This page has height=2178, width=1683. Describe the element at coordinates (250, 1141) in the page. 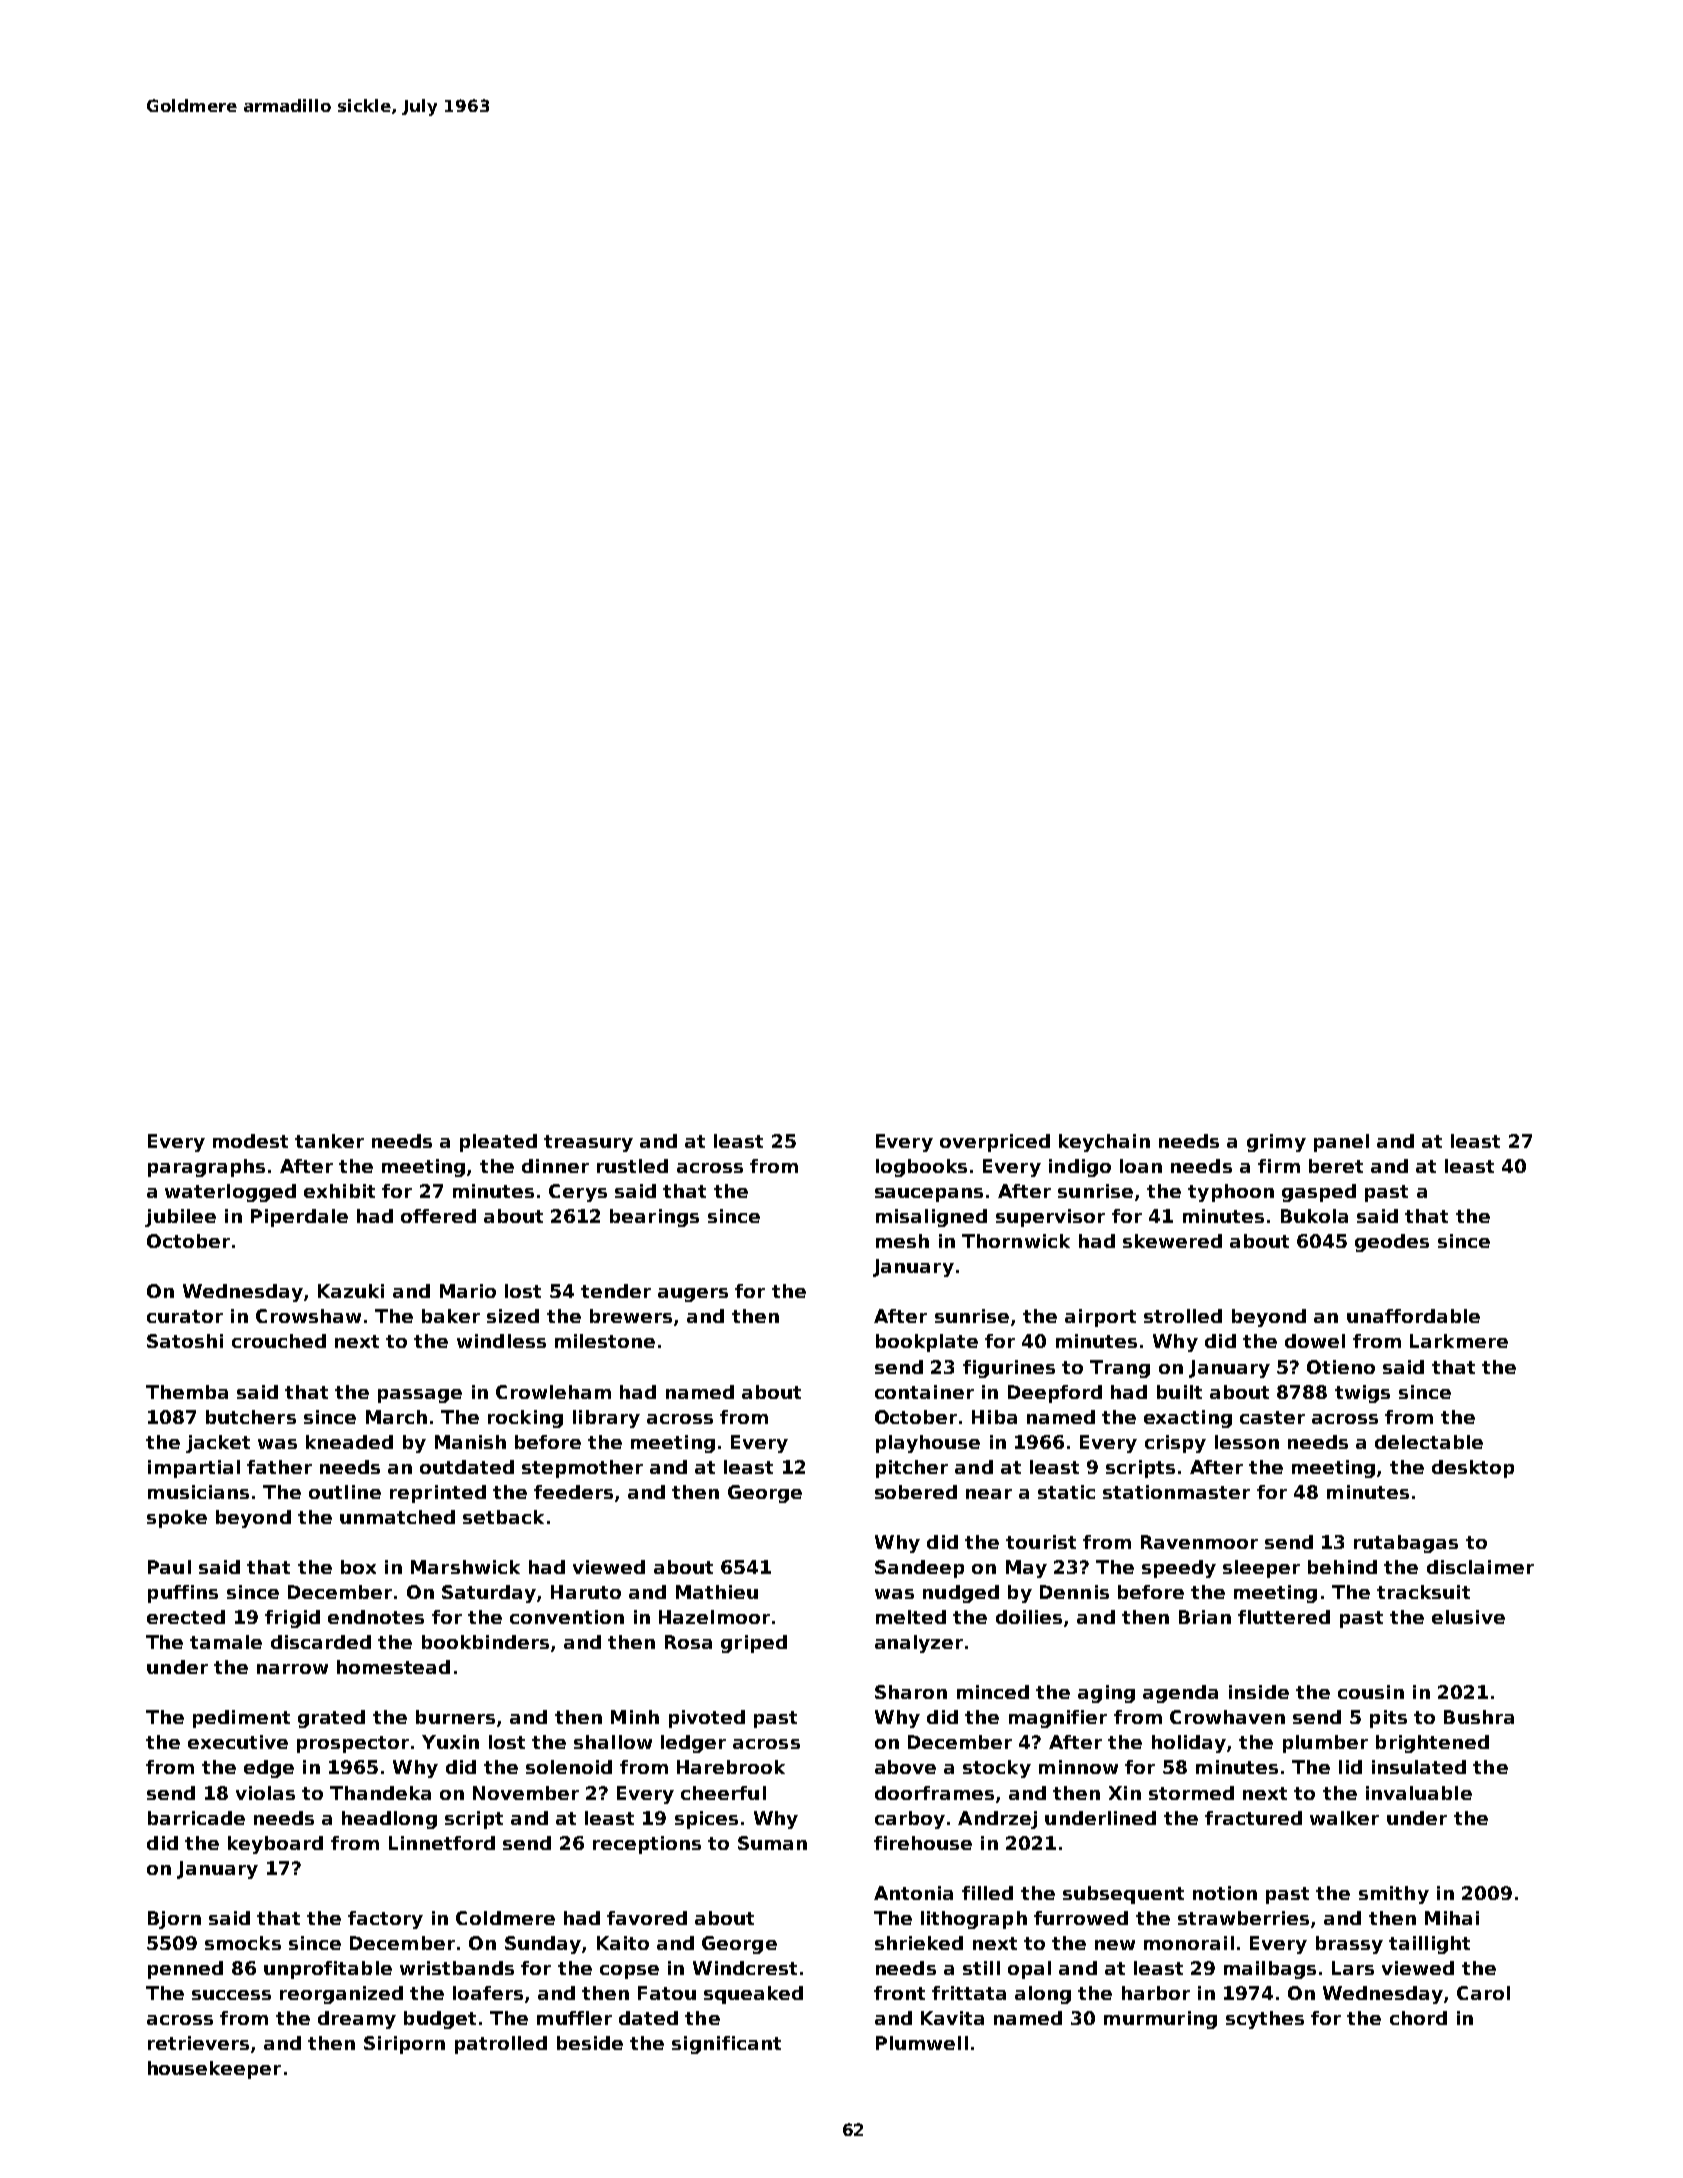

I see `modest` at that location.
